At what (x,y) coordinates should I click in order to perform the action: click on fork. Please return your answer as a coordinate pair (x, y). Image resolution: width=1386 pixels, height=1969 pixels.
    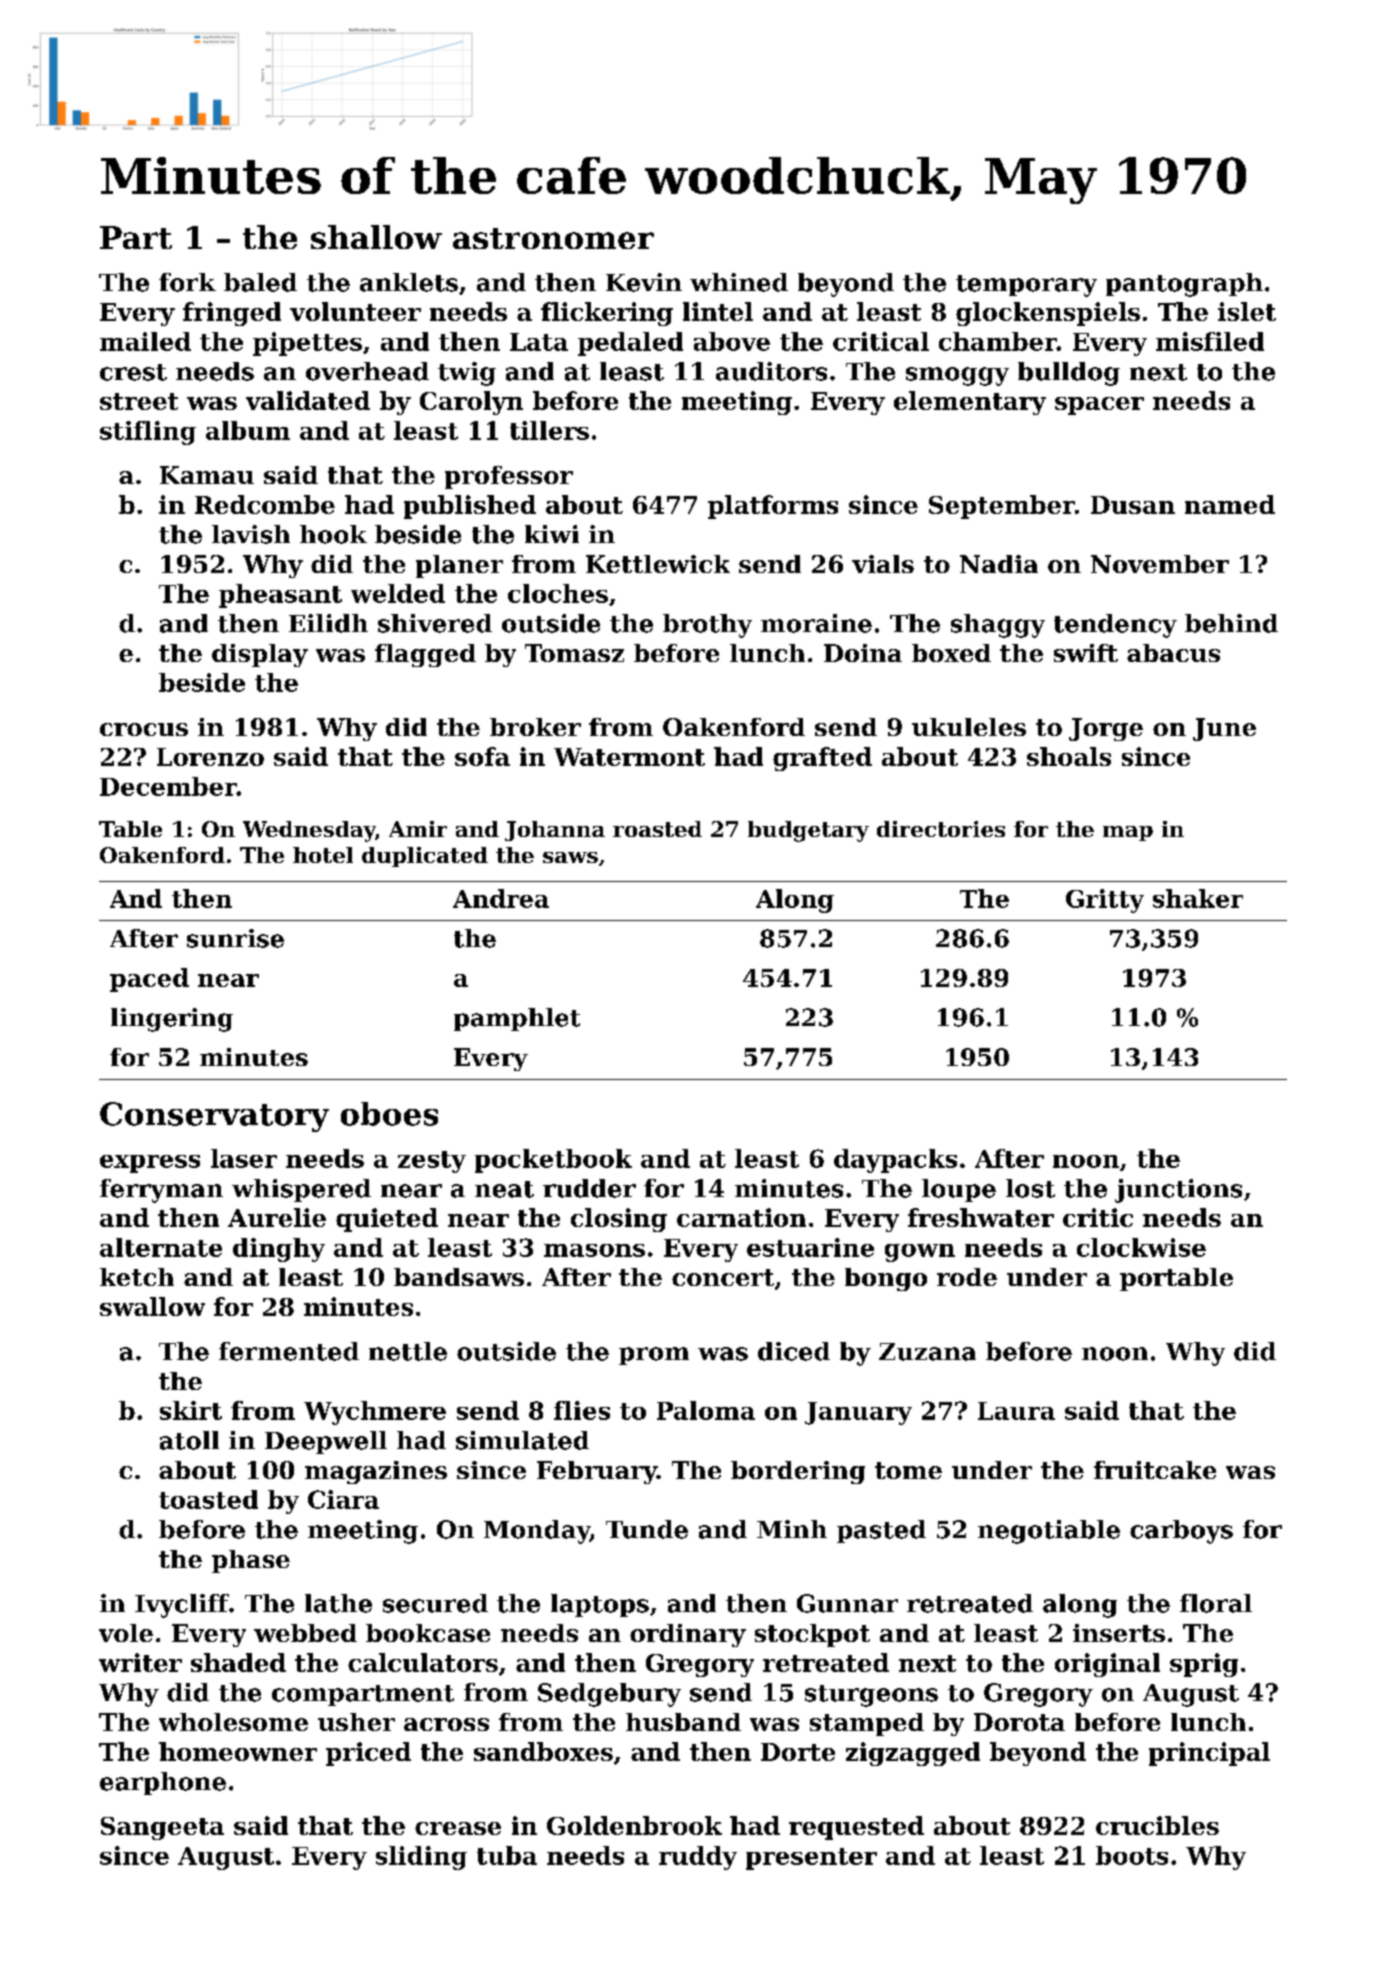
    Looking at the image, I should click on (187, 282).
